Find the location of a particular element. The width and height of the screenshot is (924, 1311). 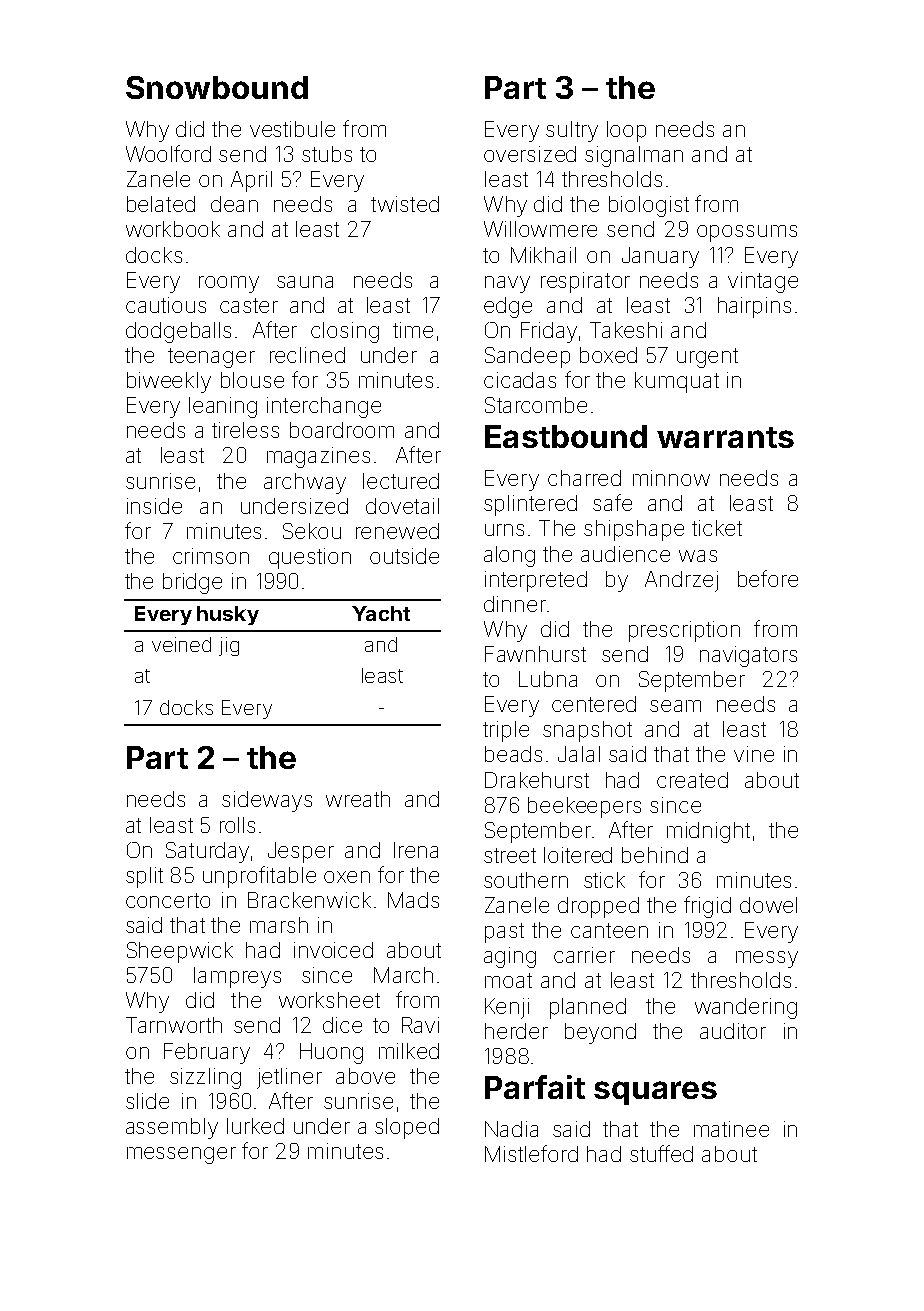

leaning is located at coordinates (223, 407).
